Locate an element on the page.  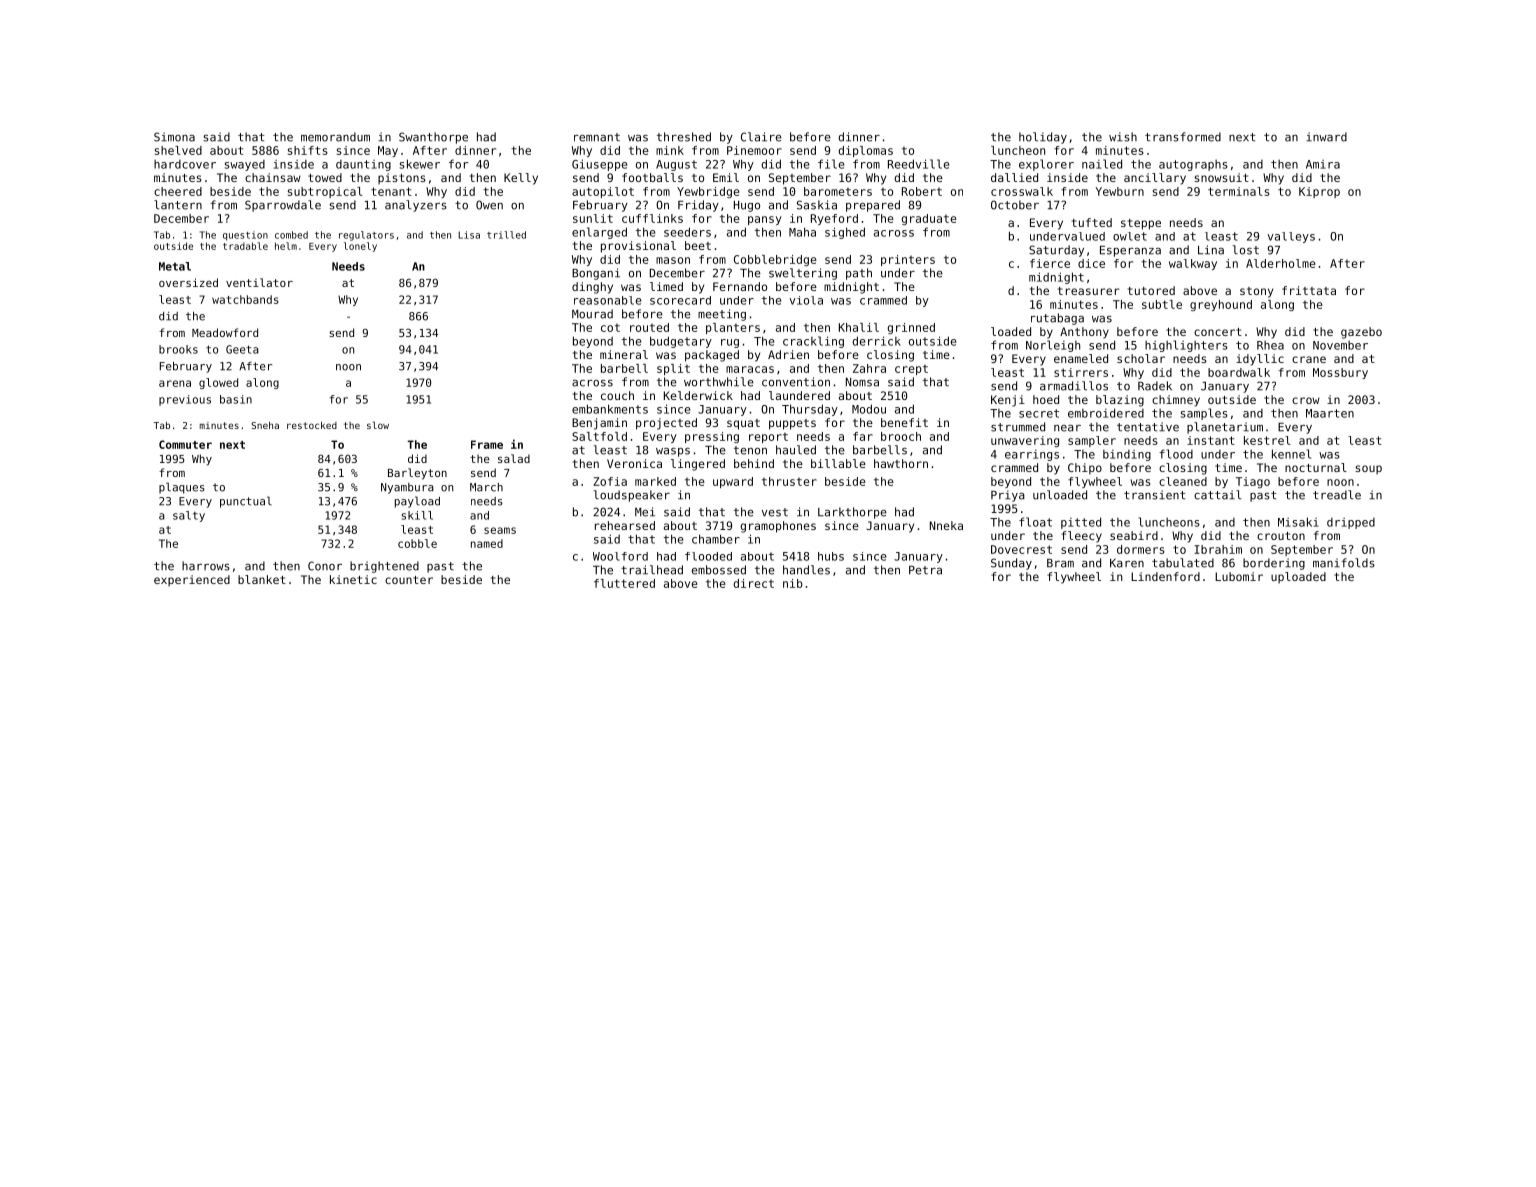
fluttered is located at coordinates (624, 583).
